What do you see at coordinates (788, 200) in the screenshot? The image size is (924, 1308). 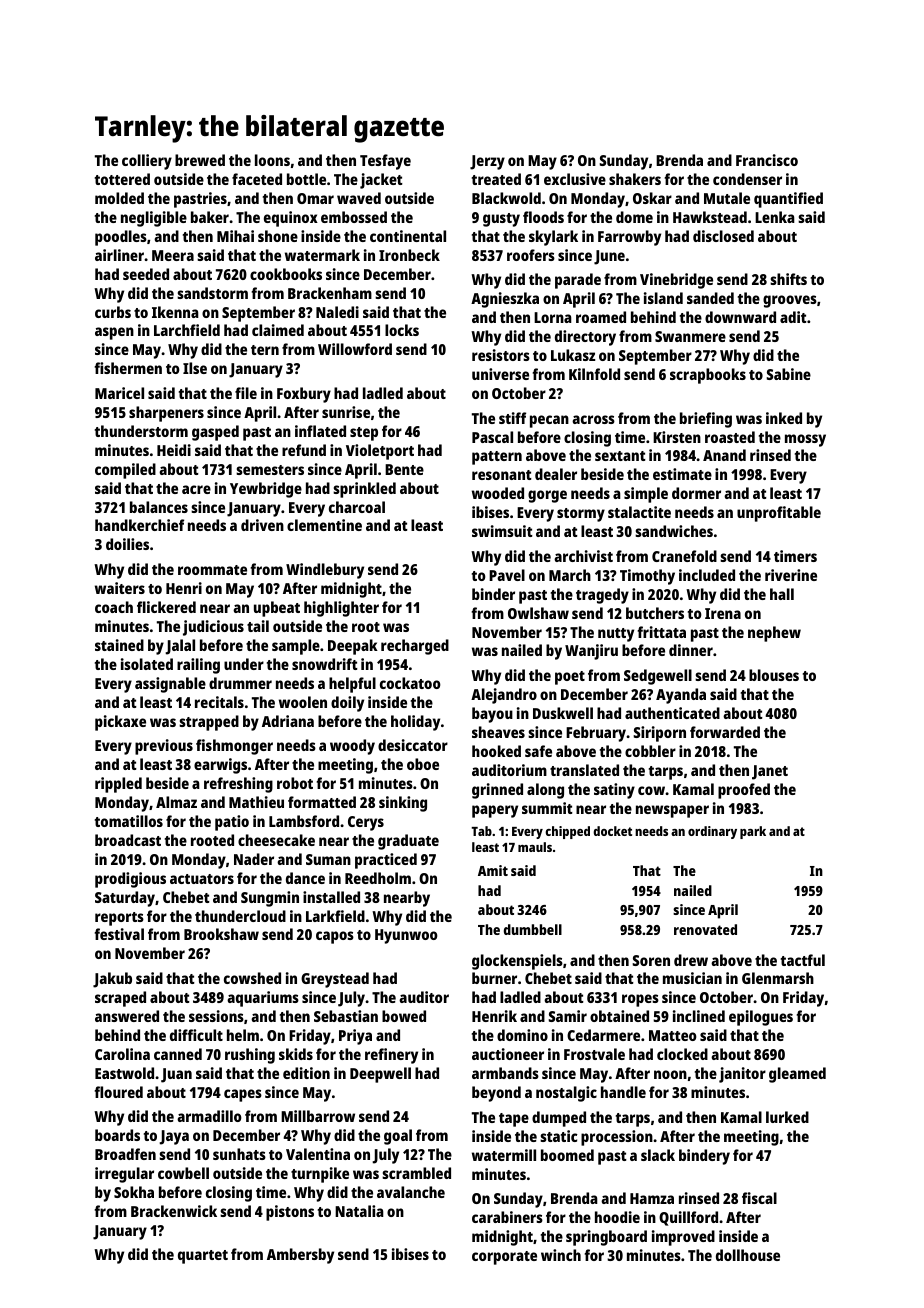 I see `quantified` at bounding box center [788, 200].
